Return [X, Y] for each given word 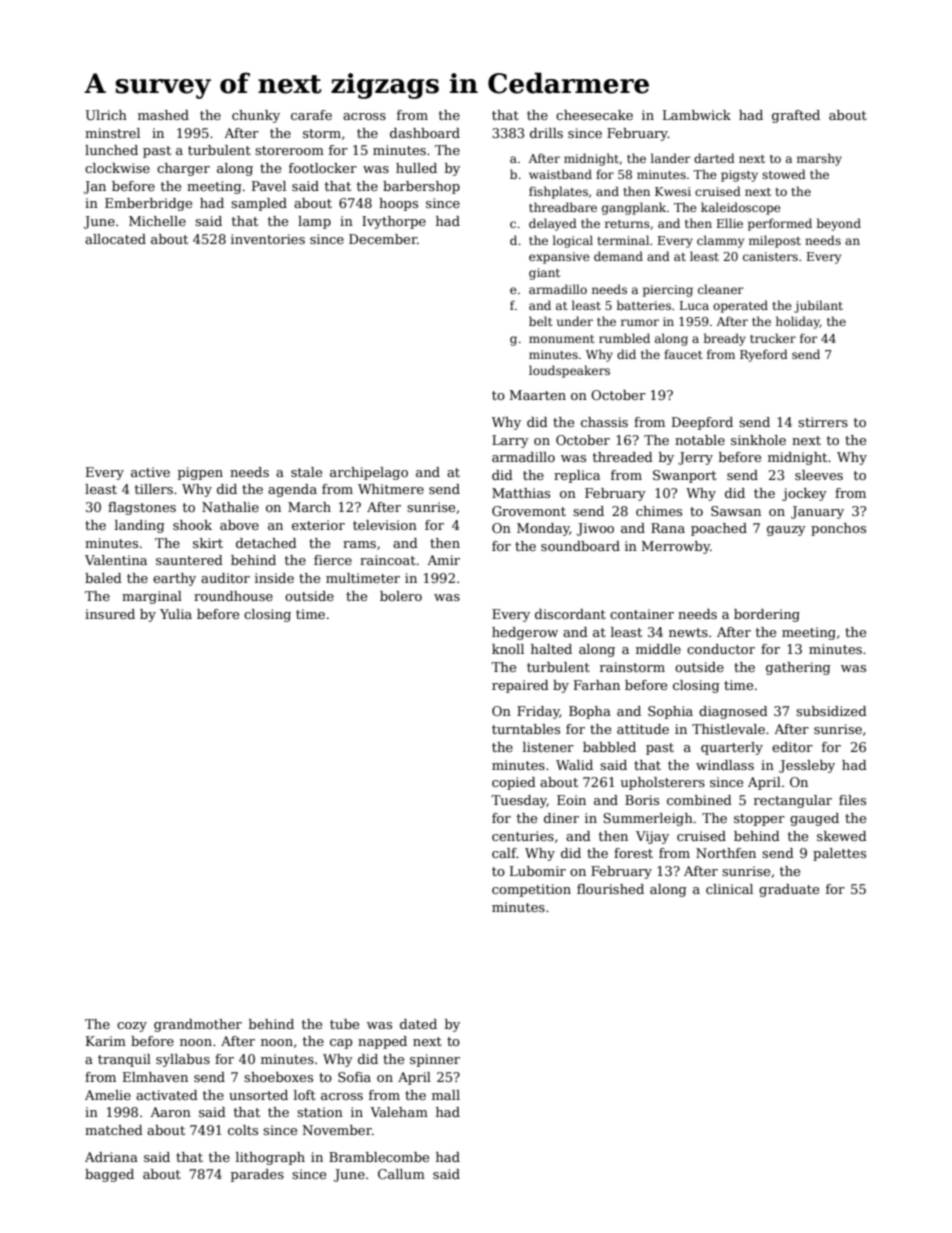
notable [700, 440]
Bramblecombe [379, 1157]
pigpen [200, 473]
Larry [510, 441]
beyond [839, 224]
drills [546, 133]
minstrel [112, 133]
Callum [401, 1174]
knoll [508, 649]
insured [110, 614]
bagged [109, 1175]
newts [688, 632]
